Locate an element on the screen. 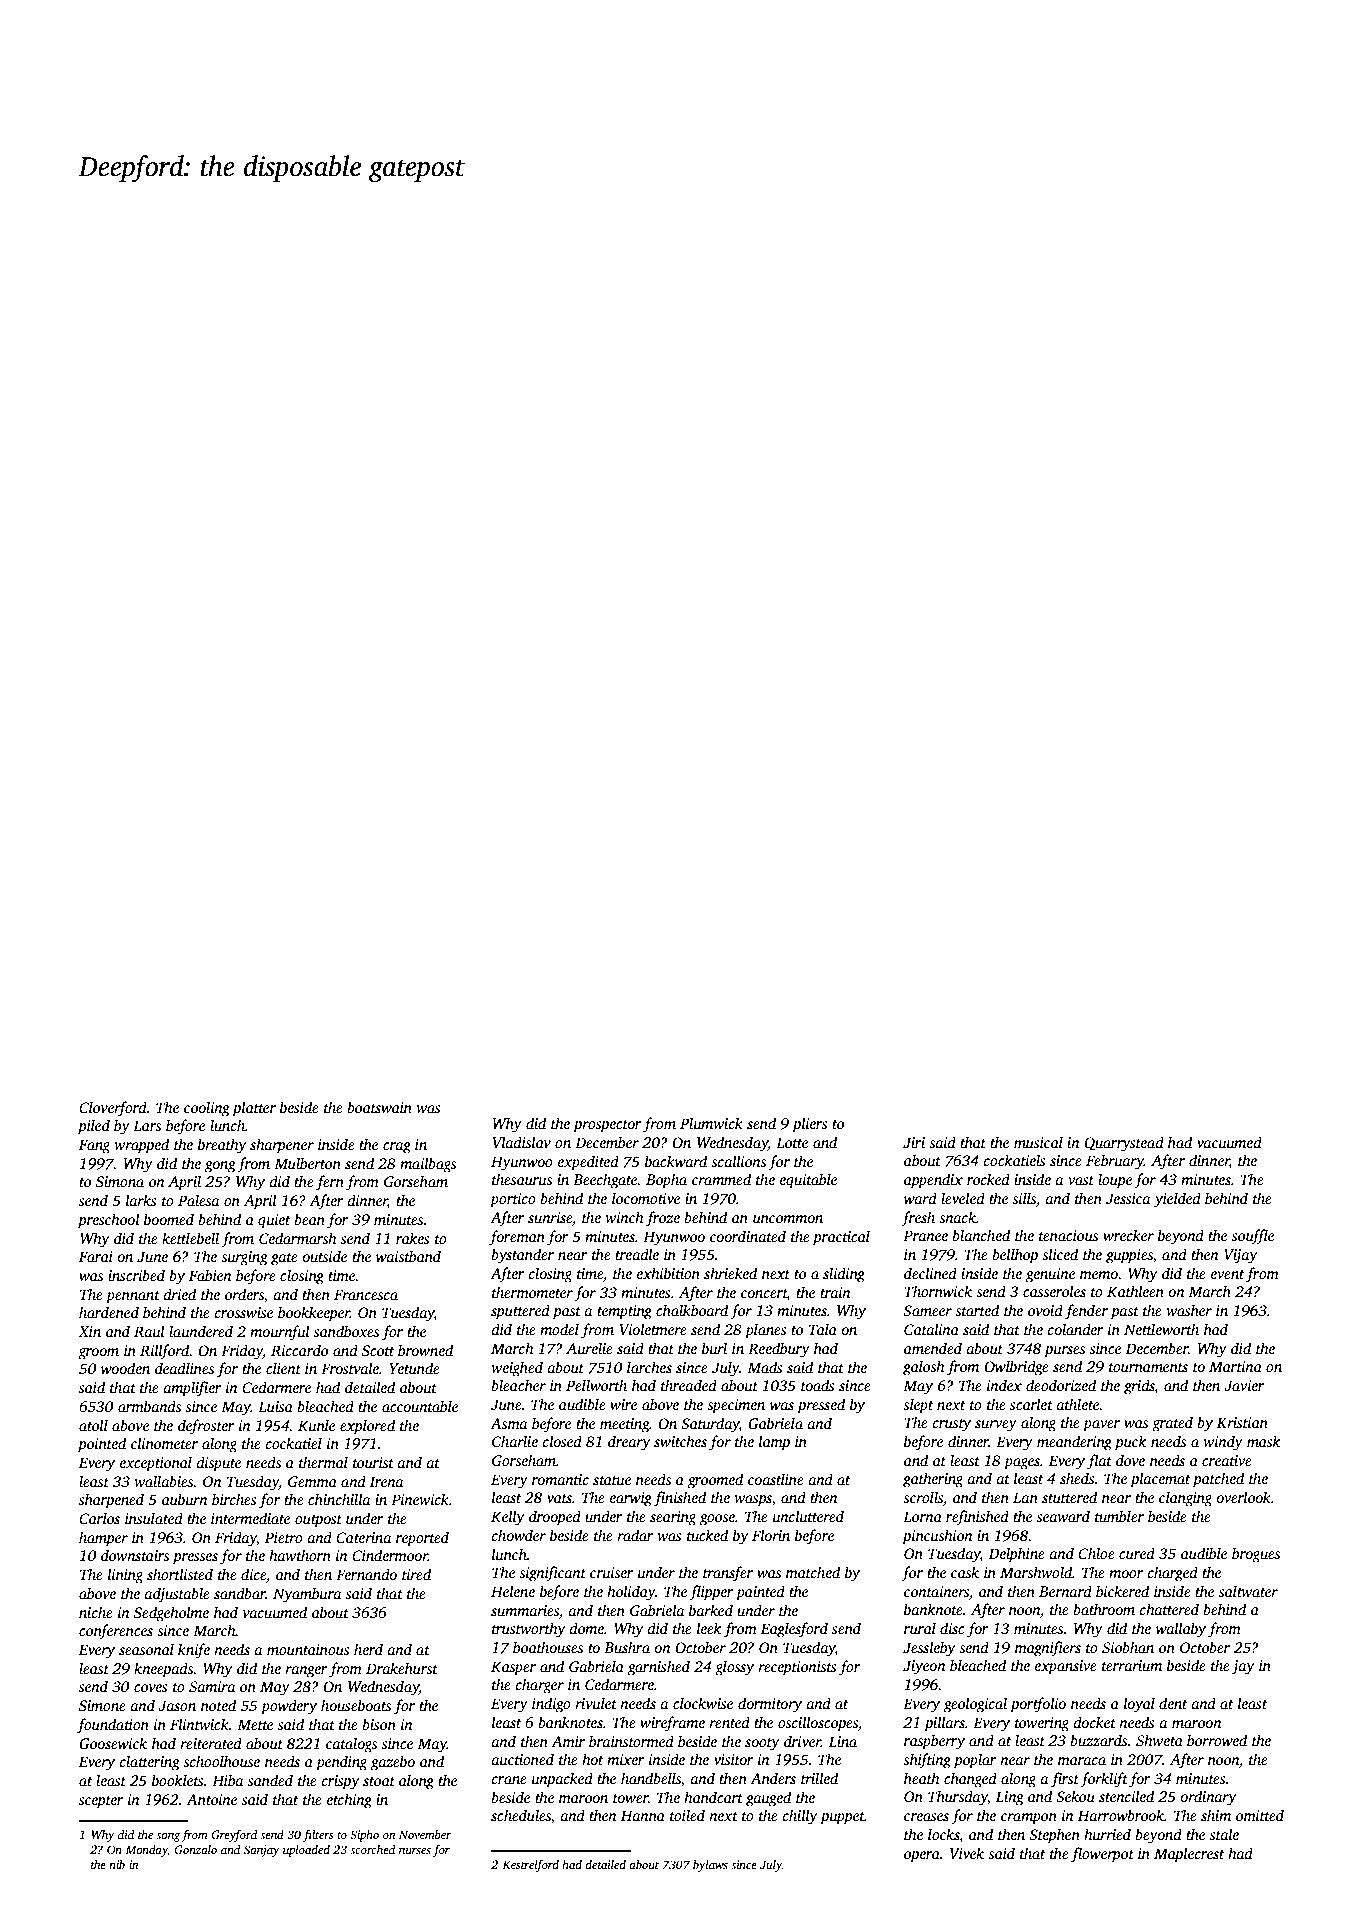 This screenshot has height=1928, width=1363. Mette is located at coordinates (255, 1724).
